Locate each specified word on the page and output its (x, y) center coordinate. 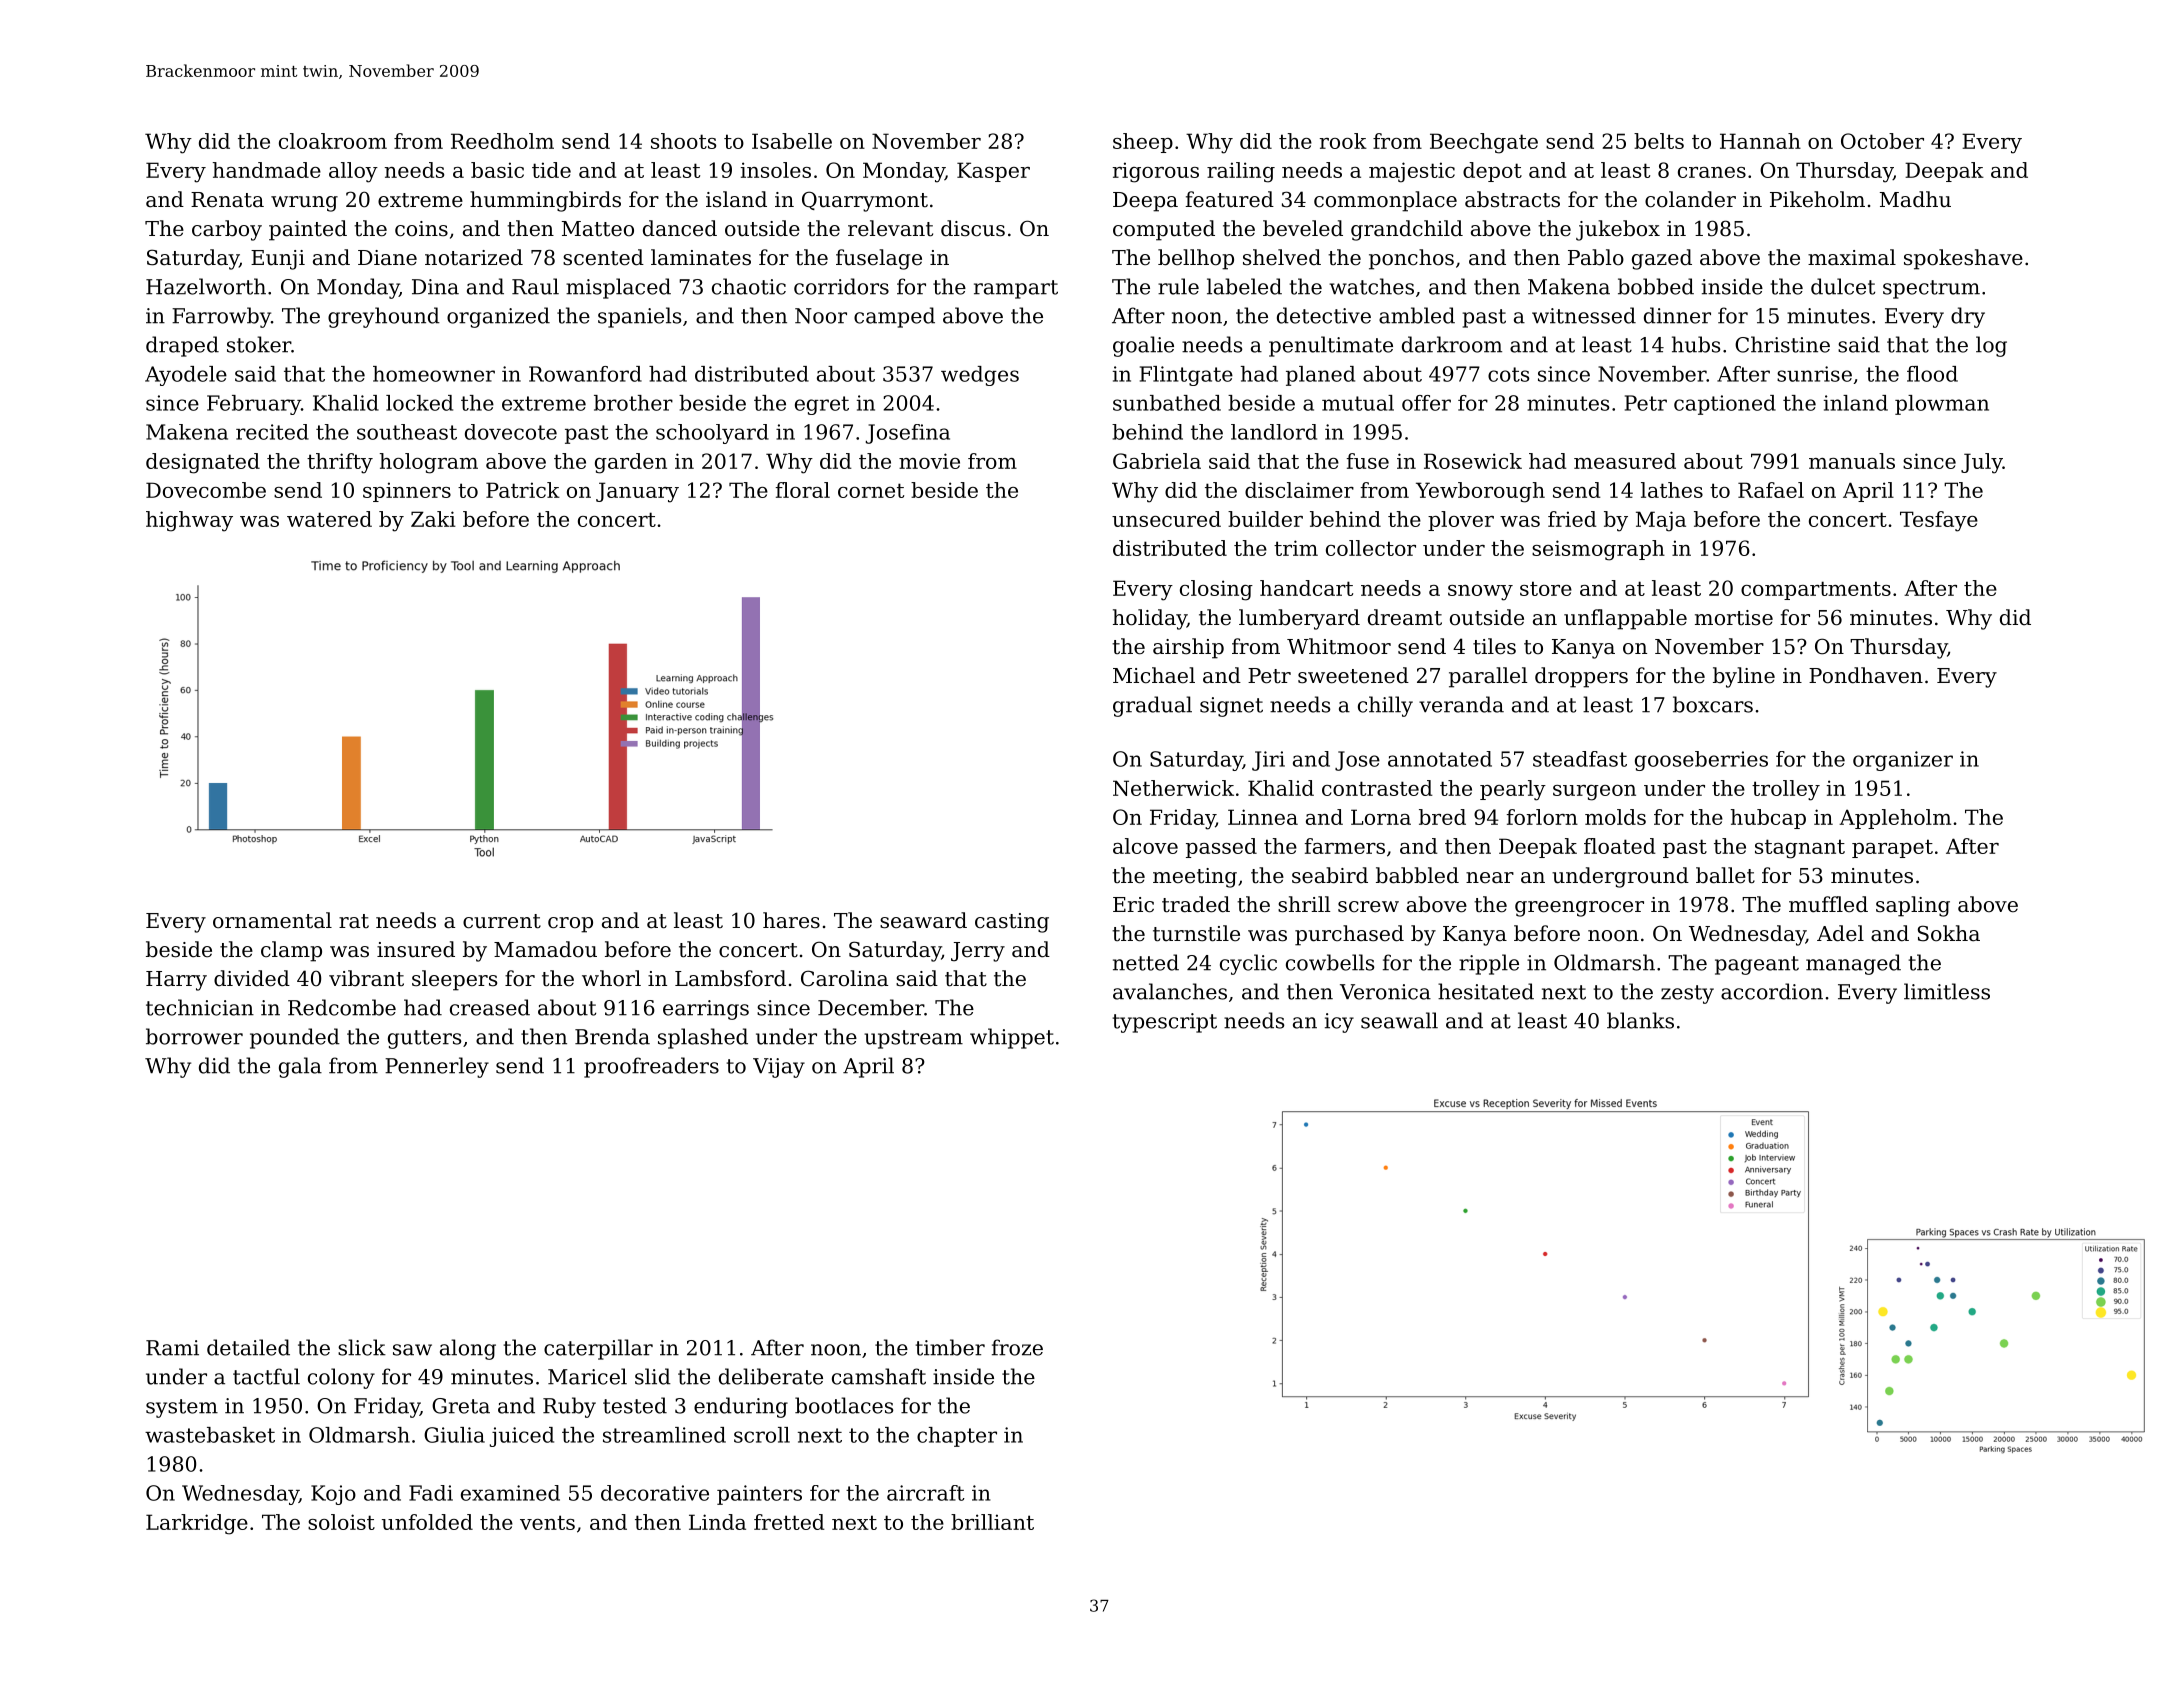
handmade (267, 170)
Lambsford (730, 978)
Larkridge (197, 1524)
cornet (871, 490)
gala (300, 1067)
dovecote (511, 432)
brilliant (992, 1522)
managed (1853, 964)
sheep (1143, 143)
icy (1339, 1023)
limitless (1947, 991)
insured (416, 949)
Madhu (1915, 199)
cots (1508, 374)
